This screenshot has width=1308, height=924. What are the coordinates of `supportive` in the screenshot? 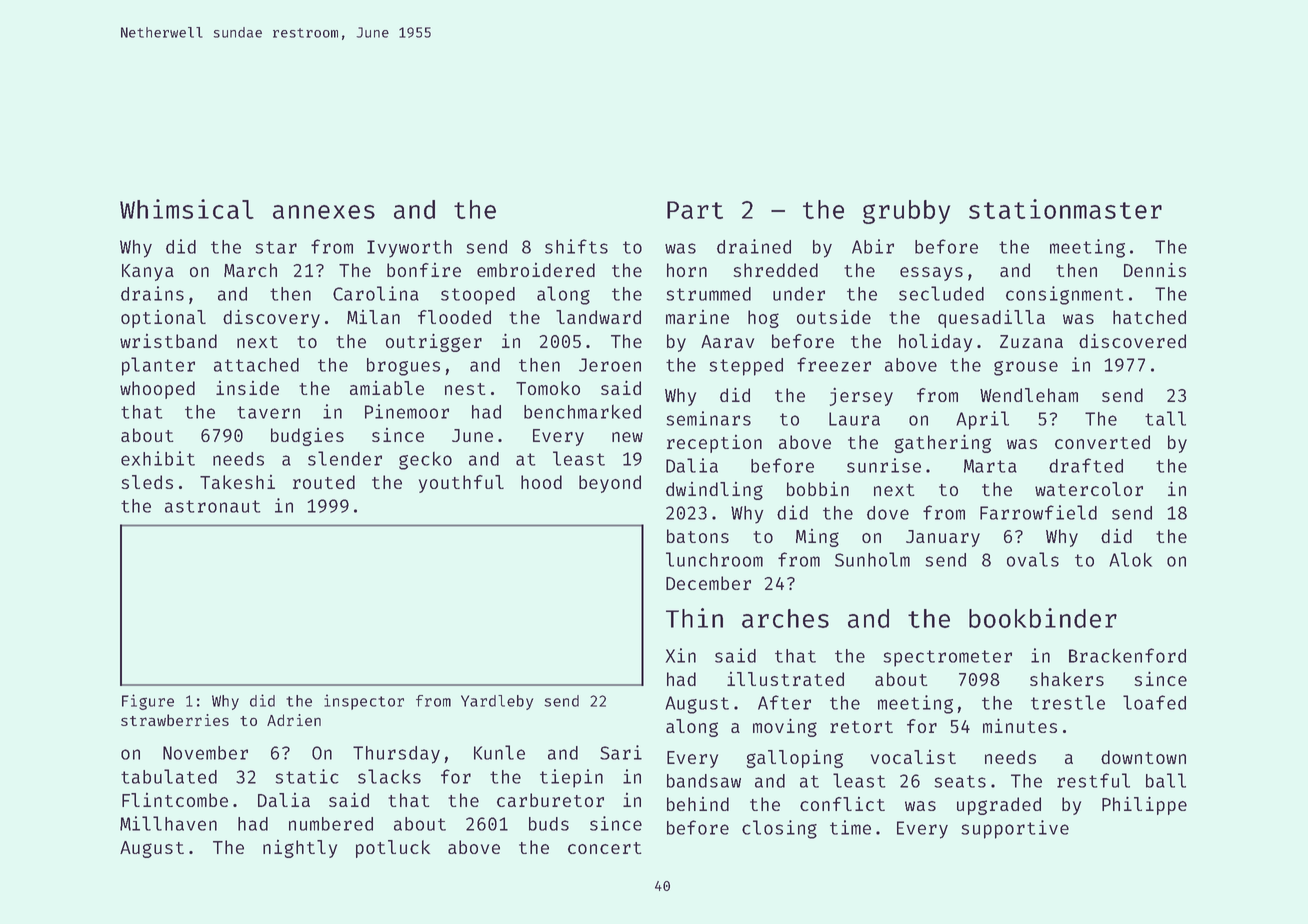 It's located at (1015, 829).
